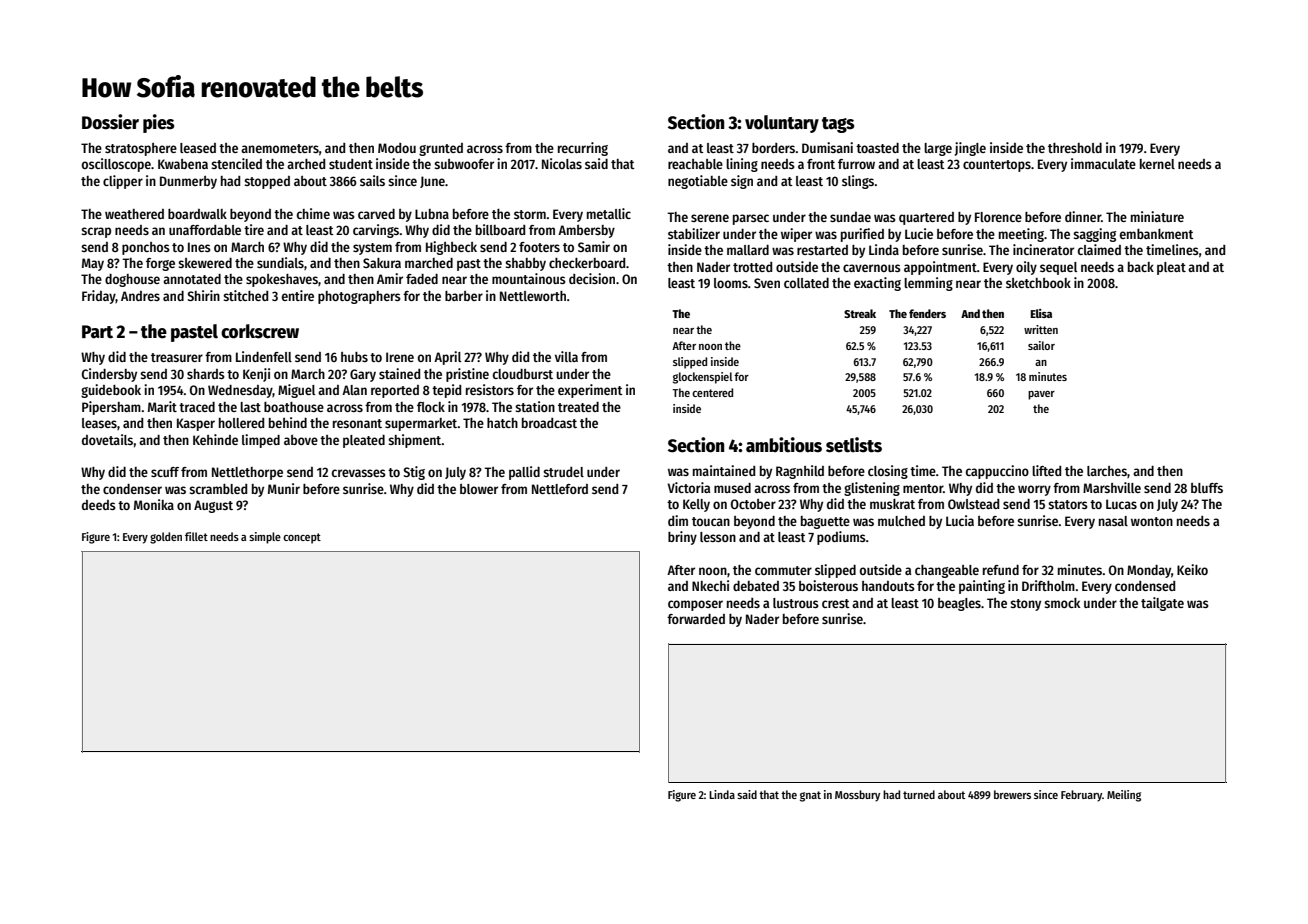 The height and width of the screenshot is (924, 1308). I want to click on threshold, so click(1075, 148).
